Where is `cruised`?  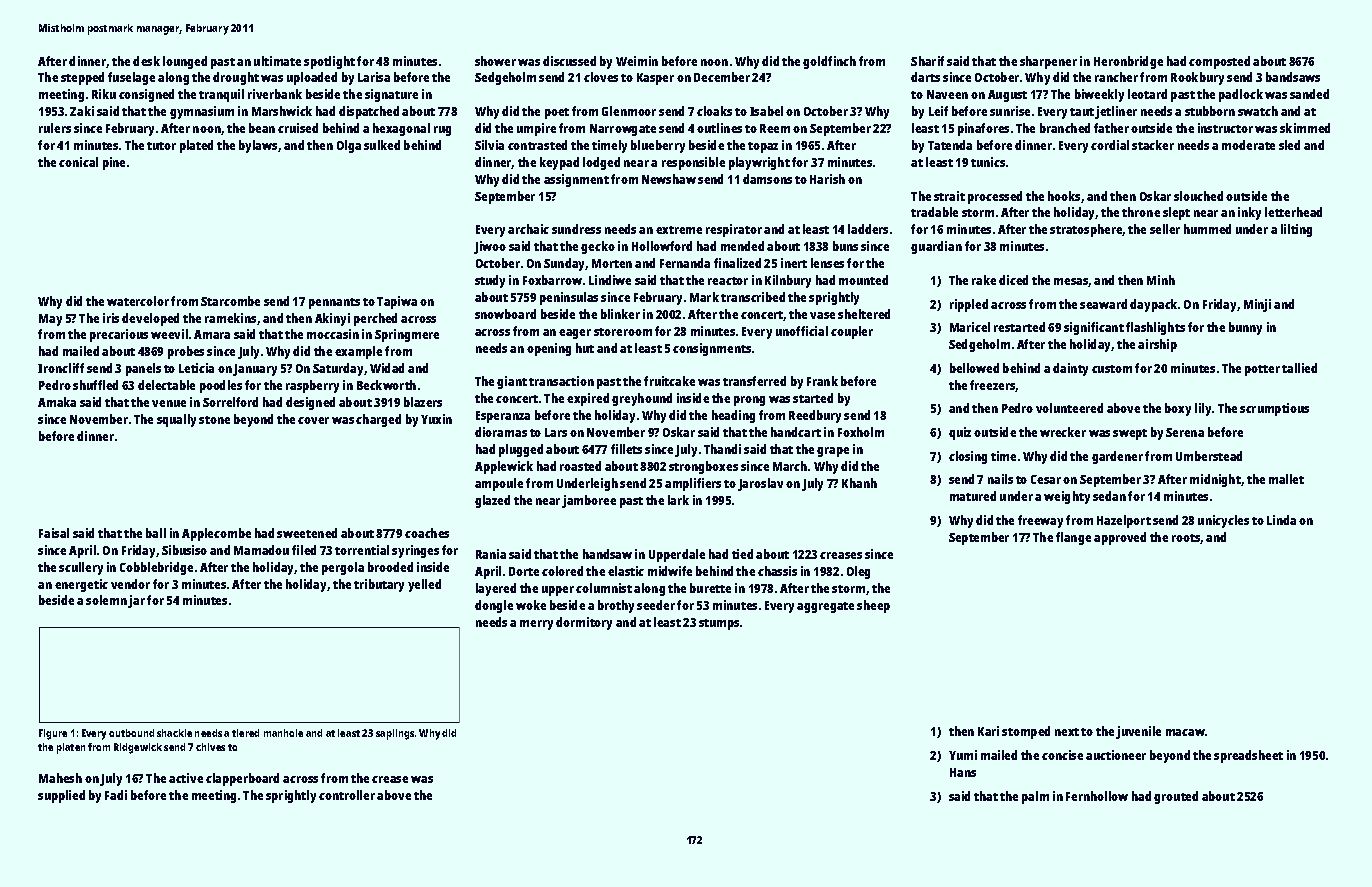
cruised is located at coordinates (298, 128).
